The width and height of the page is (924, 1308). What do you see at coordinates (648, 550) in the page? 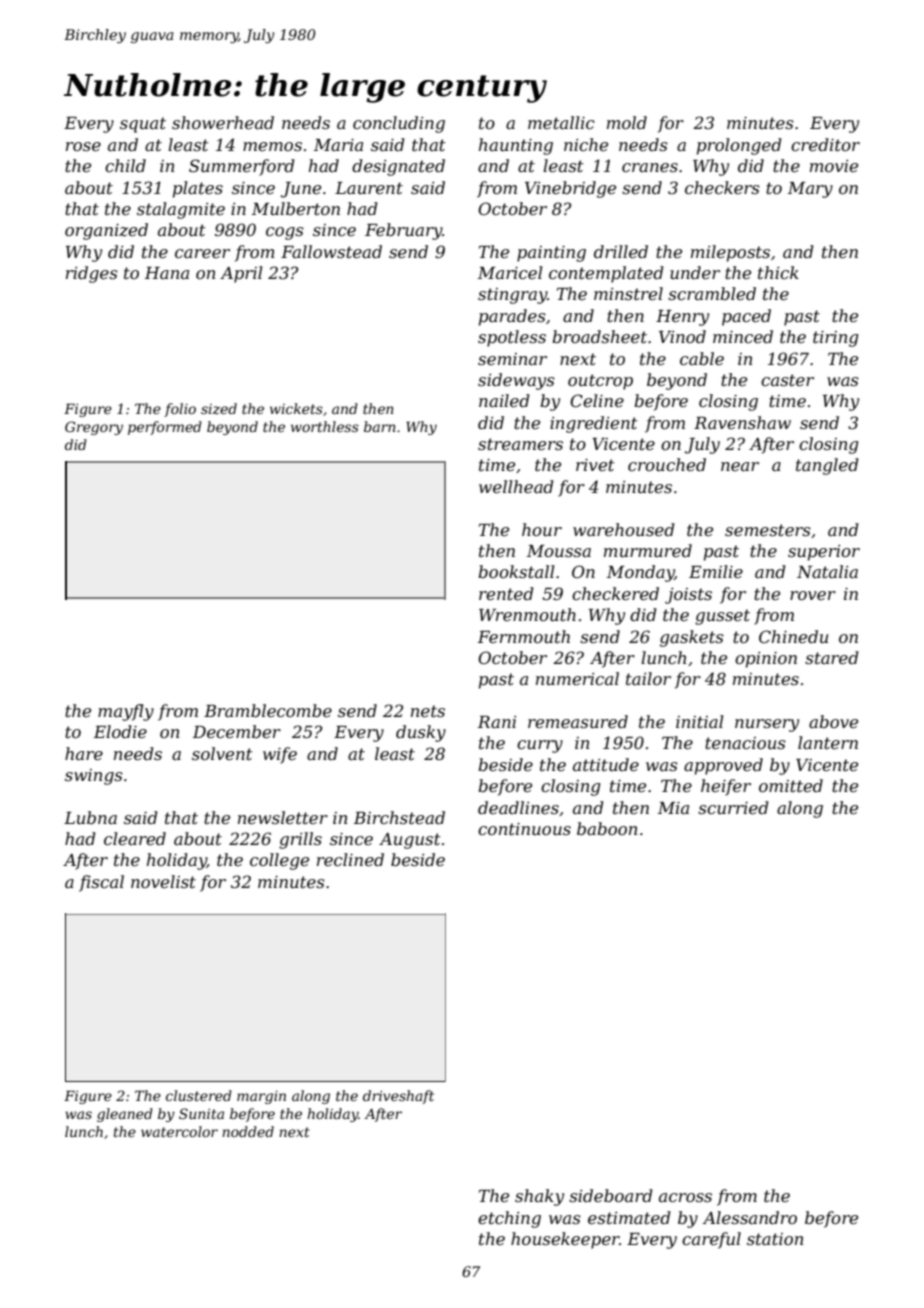
I see `murmured` at bounding box center [648, 550].
